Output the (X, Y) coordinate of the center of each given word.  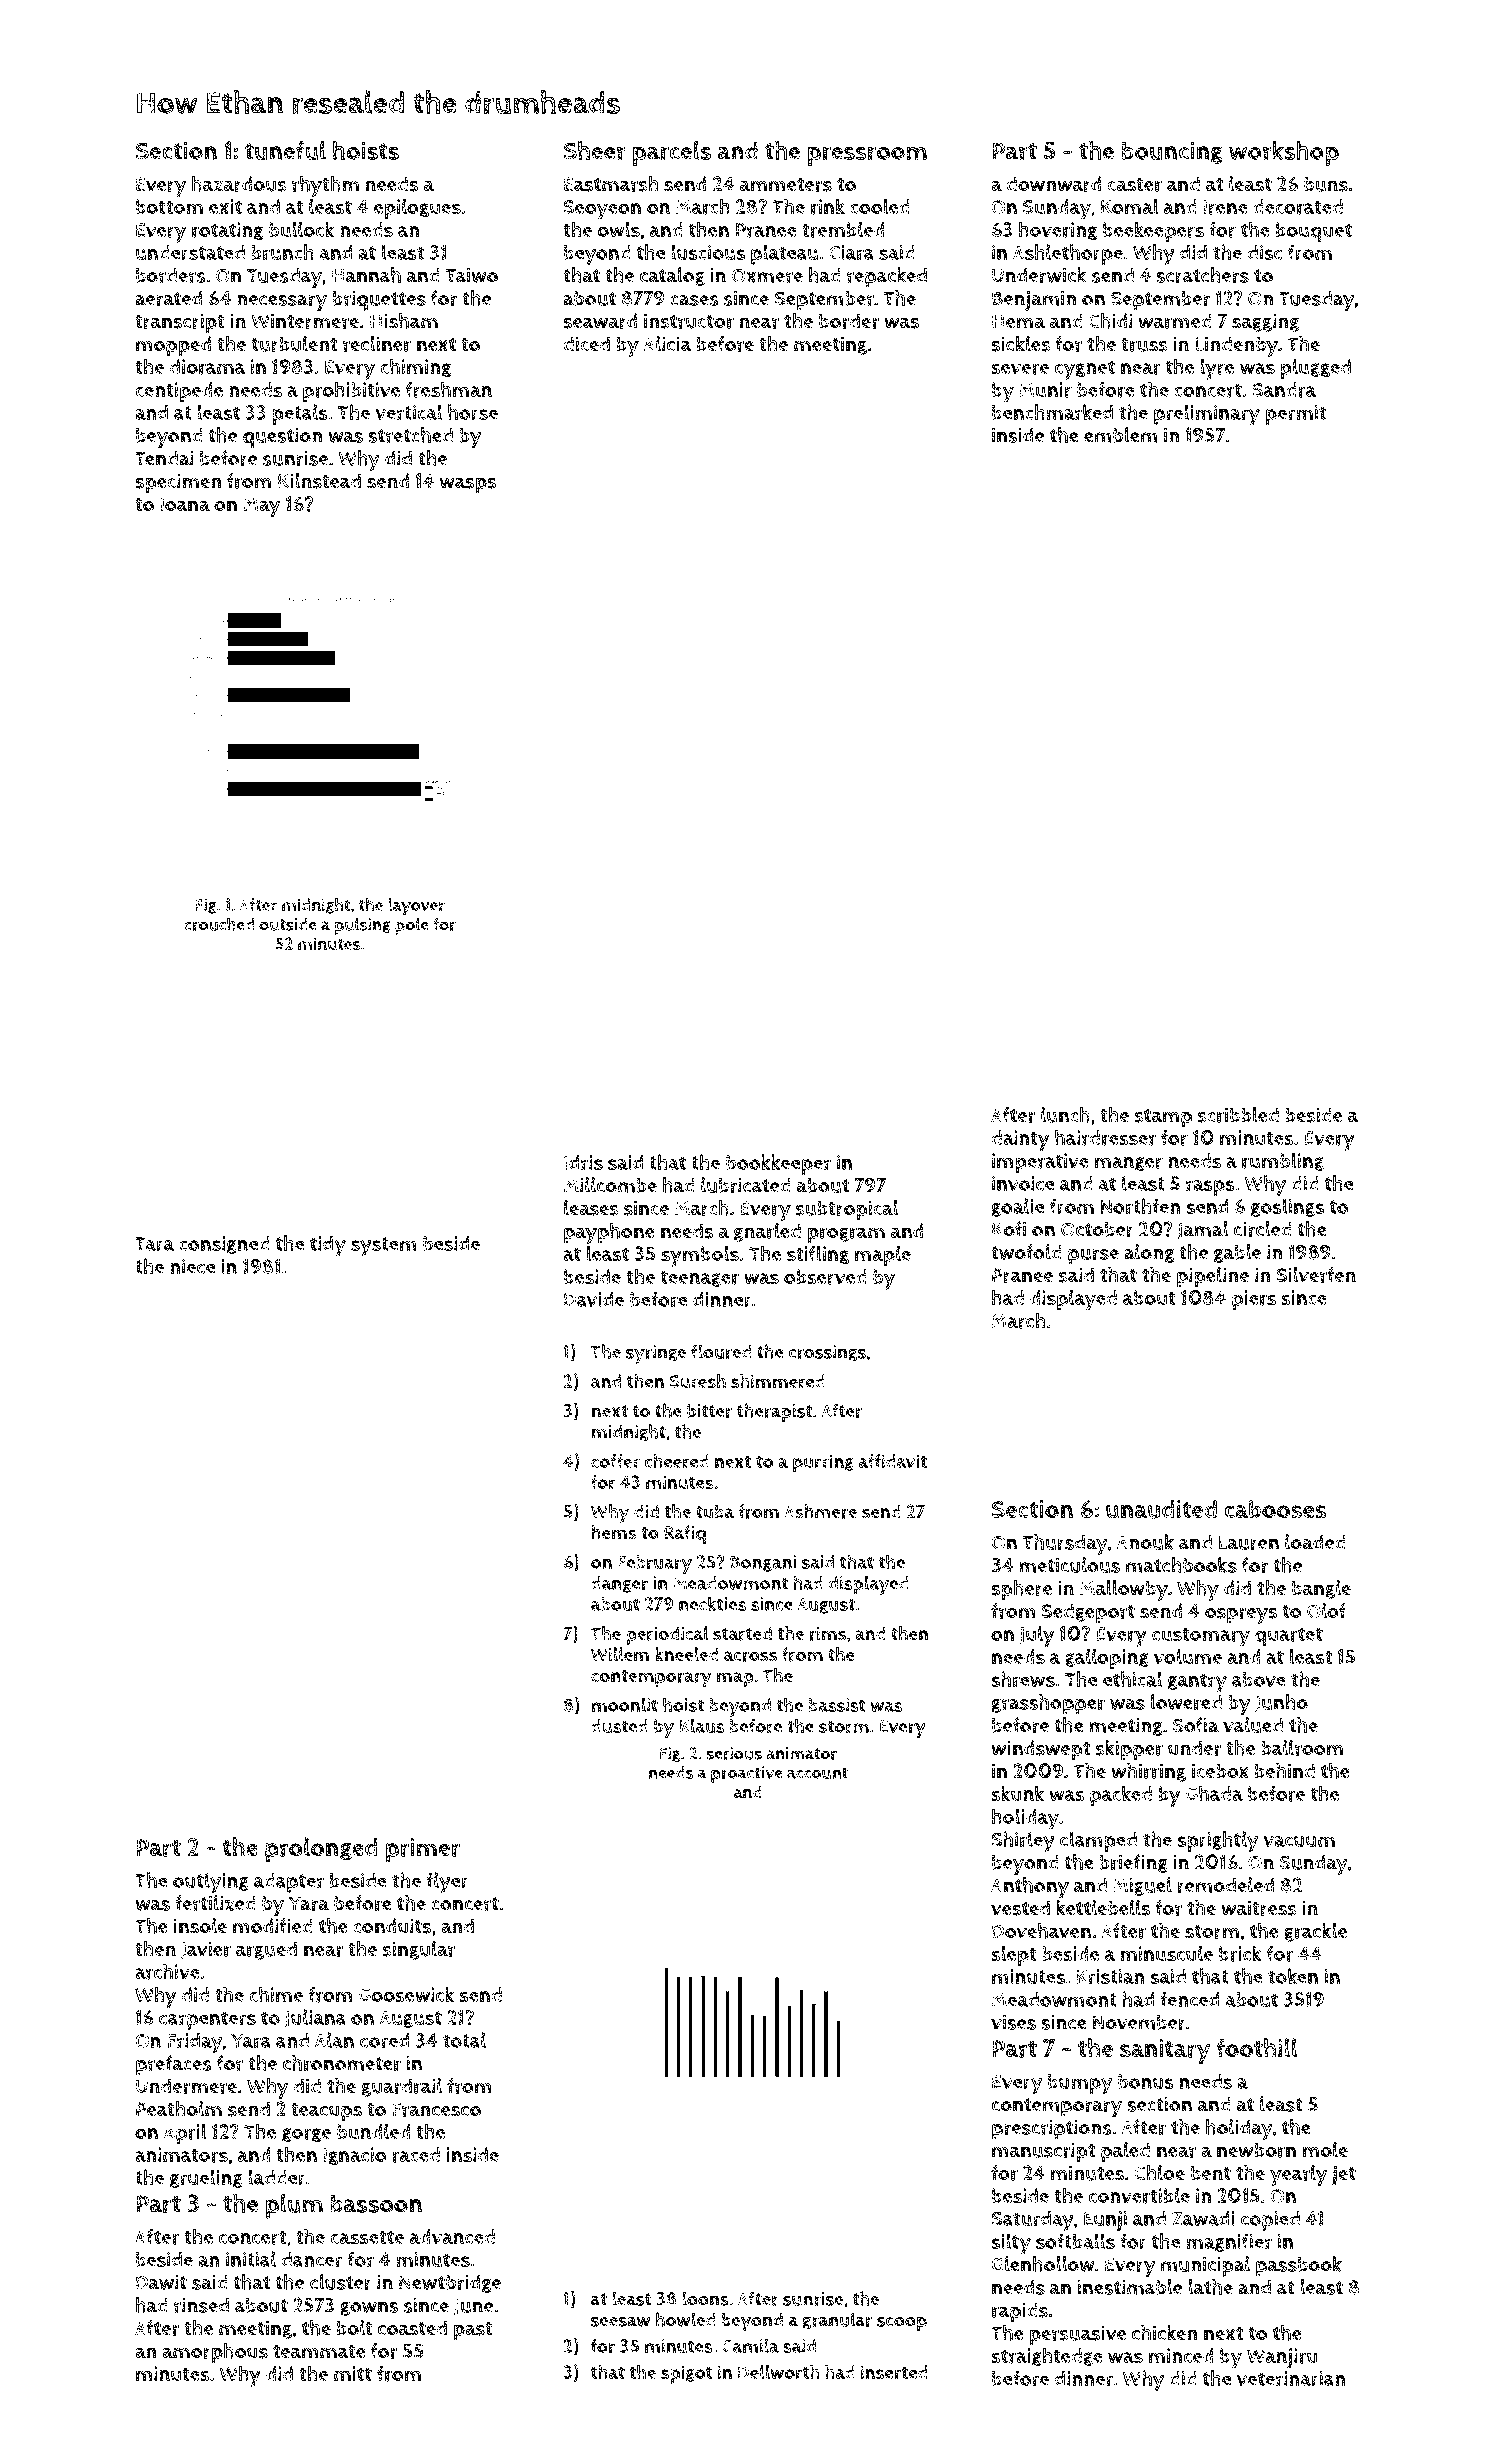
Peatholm (179, 2109)
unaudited (1161, 1509)
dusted (619, 1726)
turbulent (294, 344)
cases (694, 300)
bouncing (1172, 152)
